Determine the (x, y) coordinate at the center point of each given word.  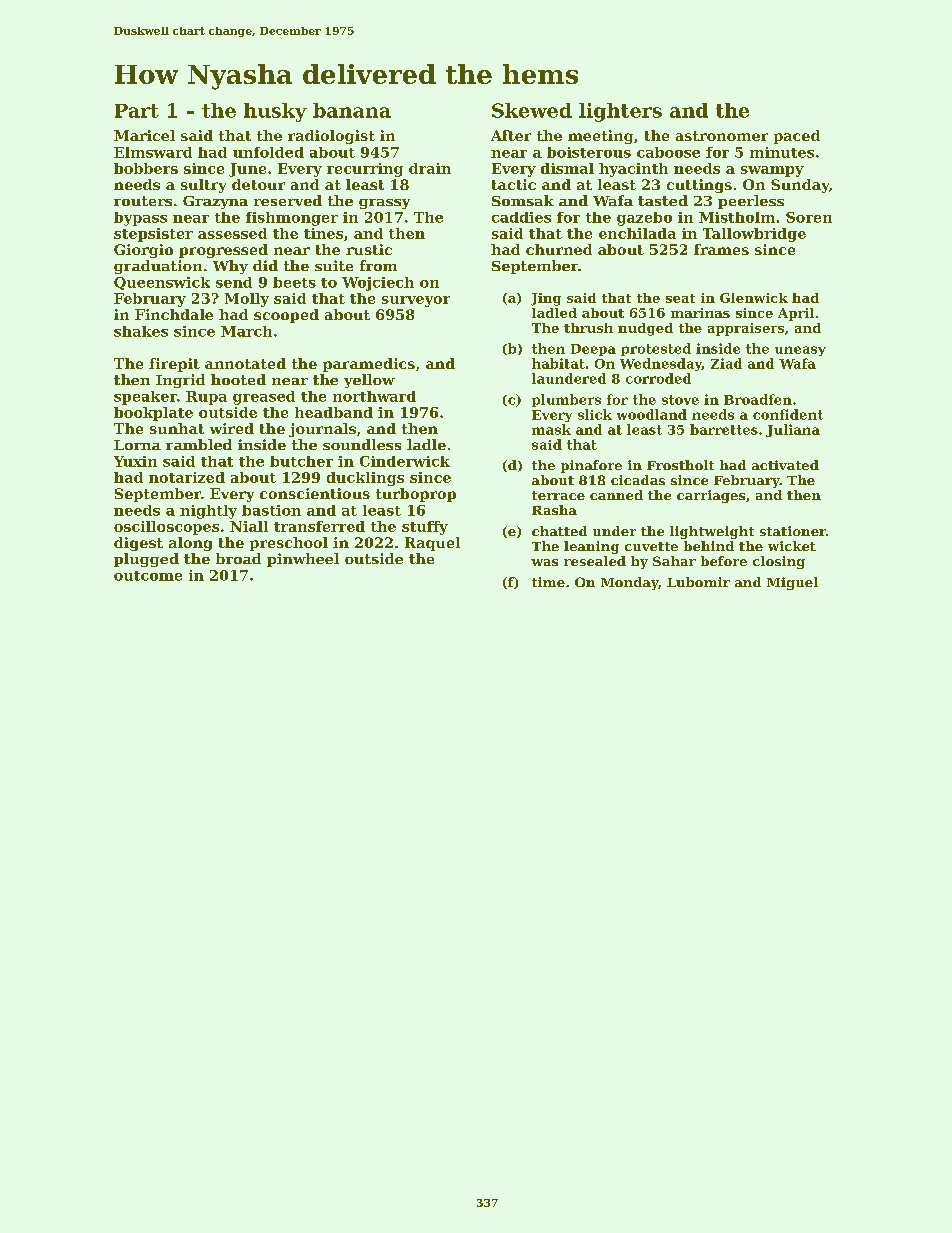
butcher (301, 461)
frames (721, 249)
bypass (140, 219)
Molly (247, 300)
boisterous (589, 152)
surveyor (416, 301)
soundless (362, 444)
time (548, 582)
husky (275, 112)
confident (788, 414)
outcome (148, 576)
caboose (668, 152)
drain (430, 168)
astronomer (722, 136)
